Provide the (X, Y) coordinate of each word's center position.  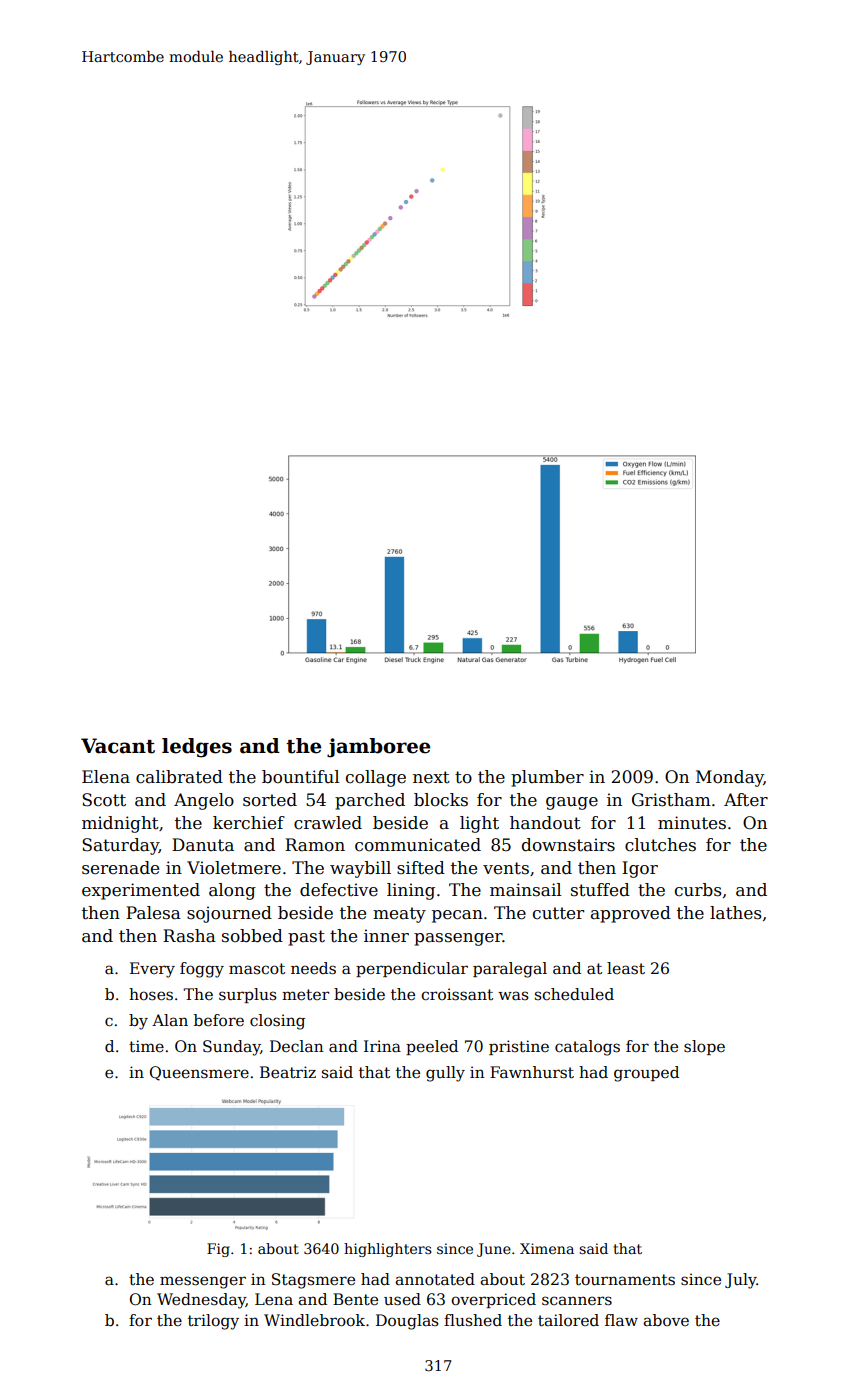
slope (704, 1047)
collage (376, 778)
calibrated (179, 777)
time (146, 1046)
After (746, 800)
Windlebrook (314, 1320)
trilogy (213, 1322)
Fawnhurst (532, 1072)
